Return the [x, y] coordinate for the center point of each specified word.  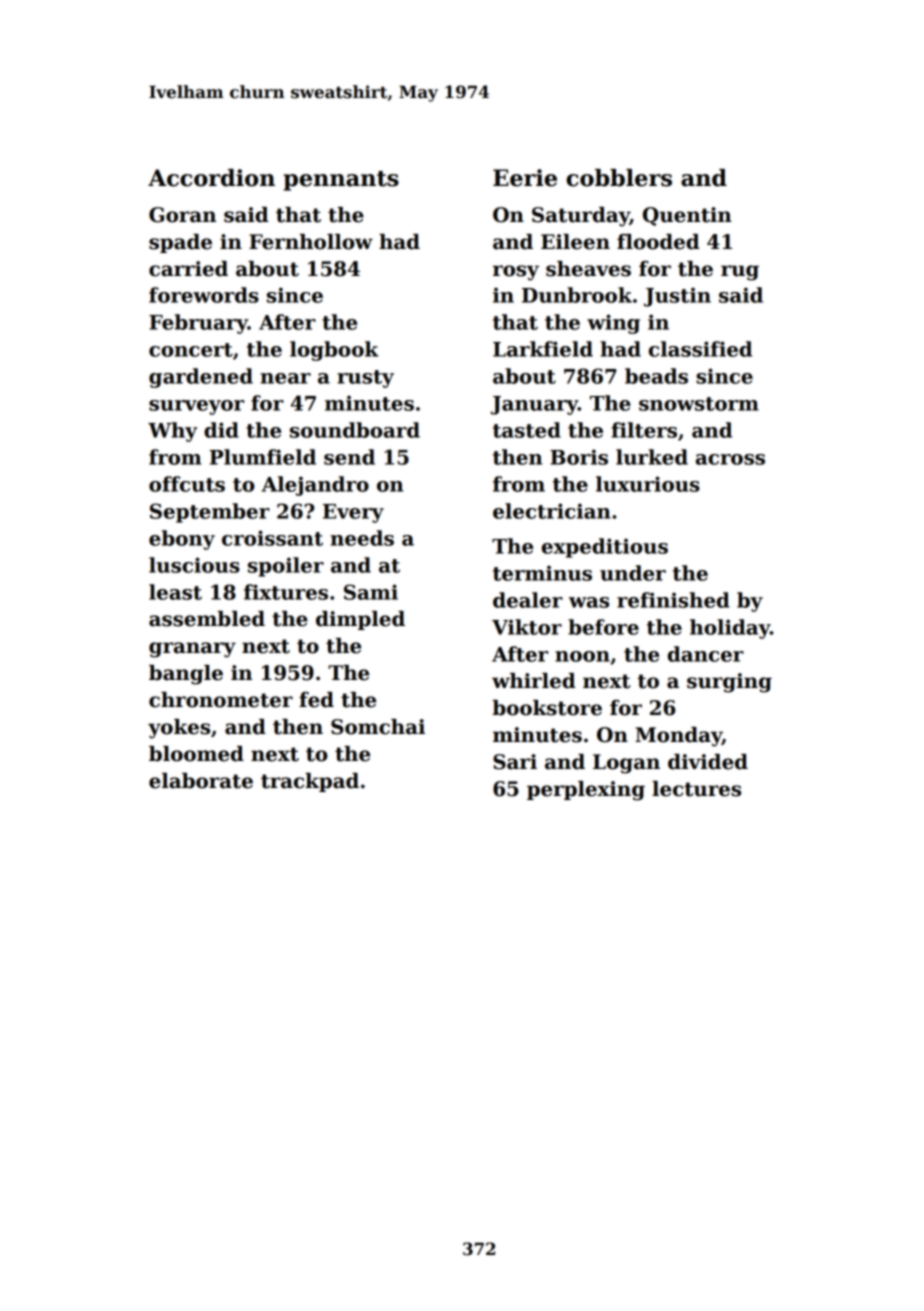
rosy [516, 273]
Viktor [527, 627]
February [198, 324]
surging [729, 683]
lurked [652, 457]
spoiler [286, 567]
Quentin [687, 216]
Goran [182, 215]
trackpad [310, 782]
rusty [365, 379]
